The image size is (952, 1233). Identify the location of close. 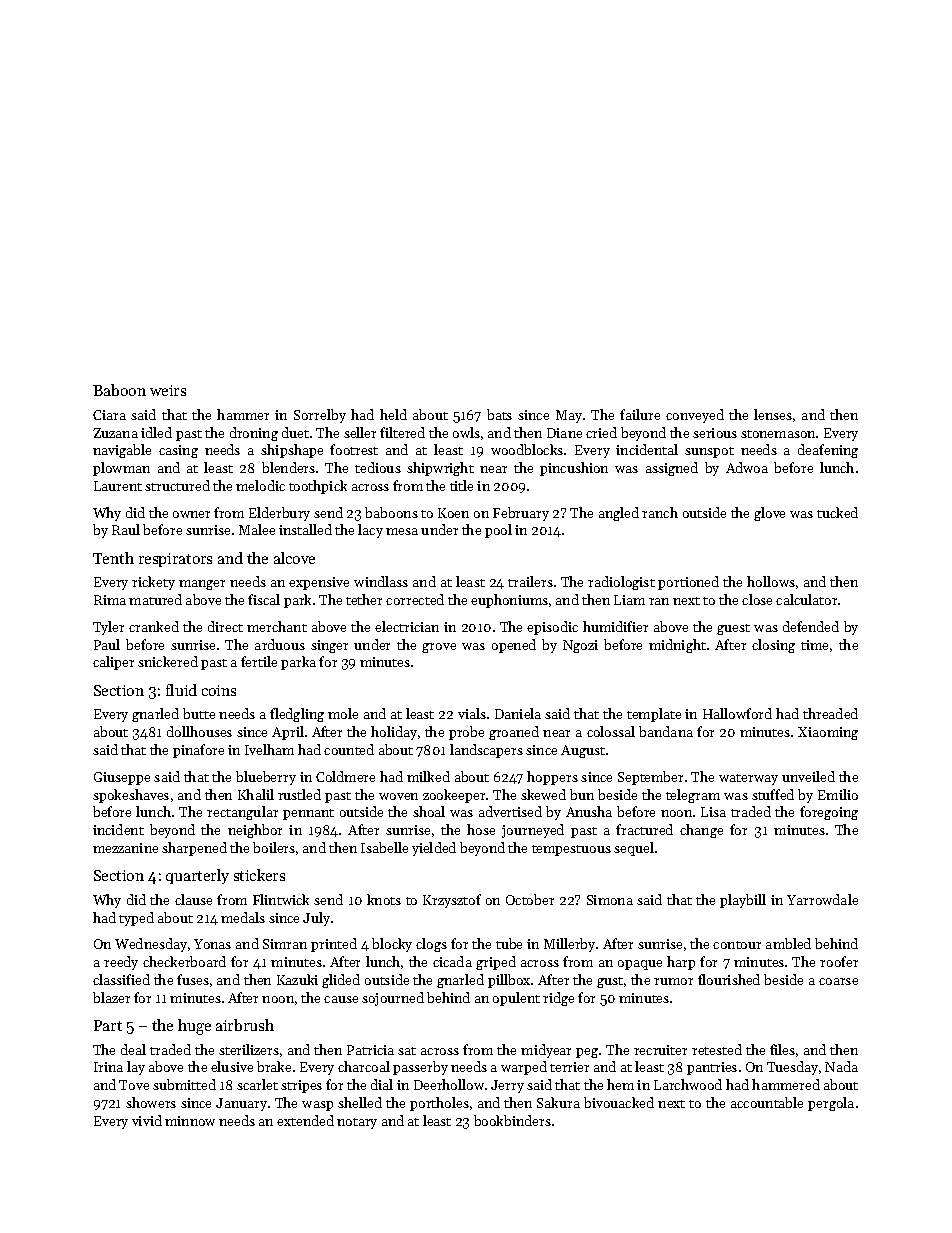
(757, 599).
